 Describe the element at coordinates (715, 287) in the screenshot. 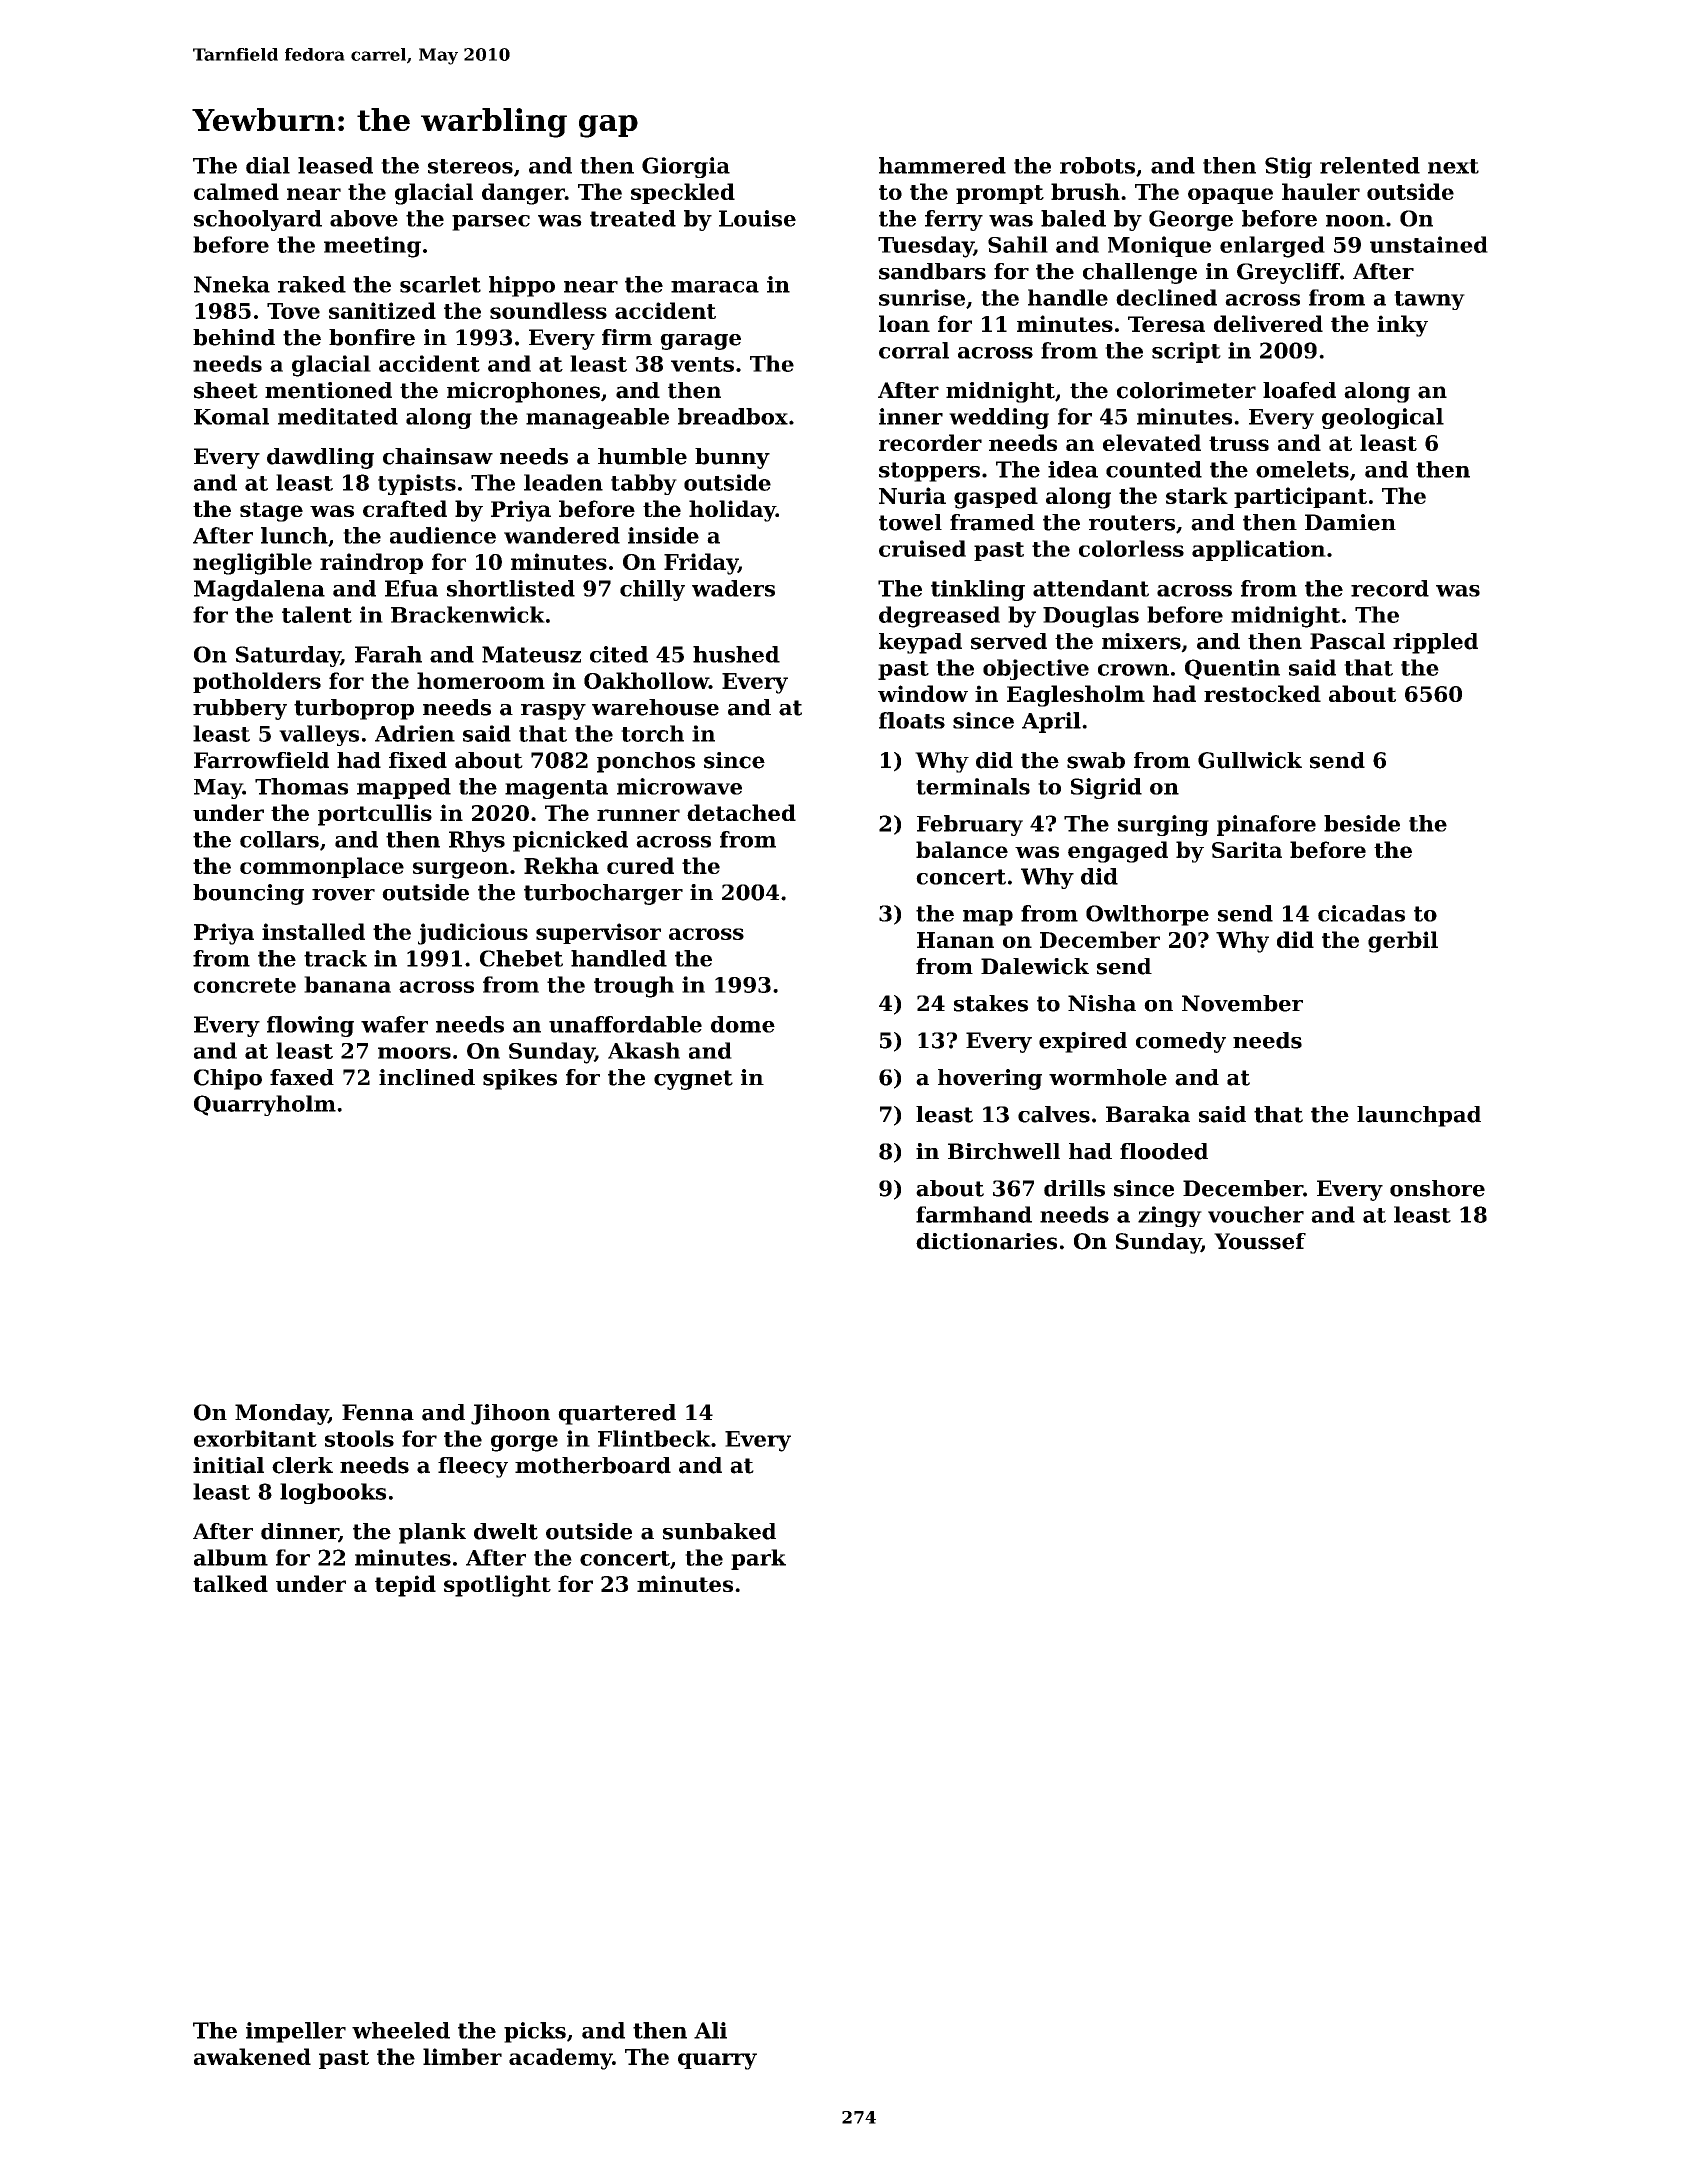

I see `maraca` at that location.
